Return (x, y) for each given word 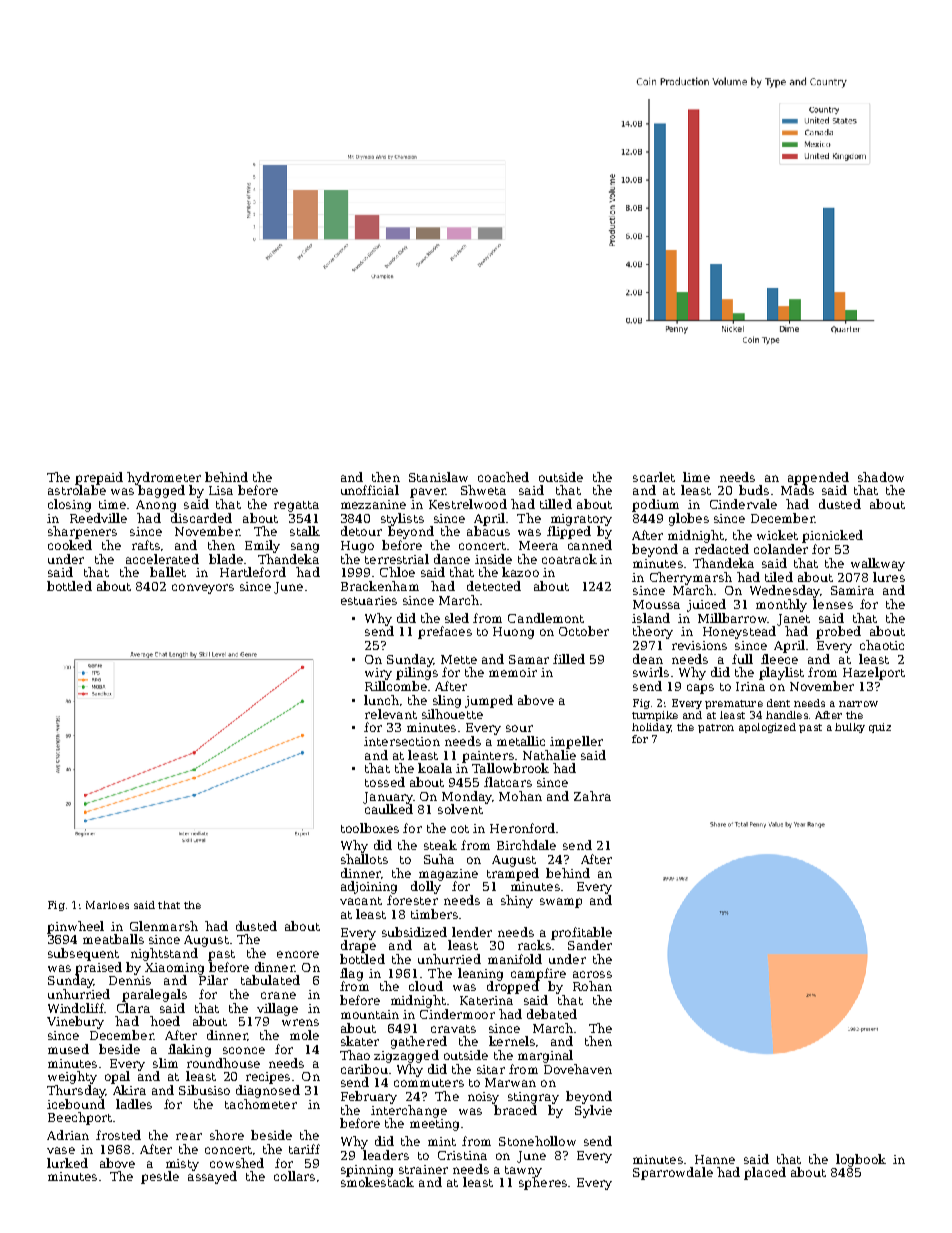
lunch (381, 700)
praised (98, 968)
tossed (385, 782)
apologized (767, 728)
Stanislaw (438, 477)
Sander (590, 945)
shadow (881, 477)
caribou (364, 1069)
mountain (370, 1014)
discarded (201, 518)
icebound (76, 1104)
